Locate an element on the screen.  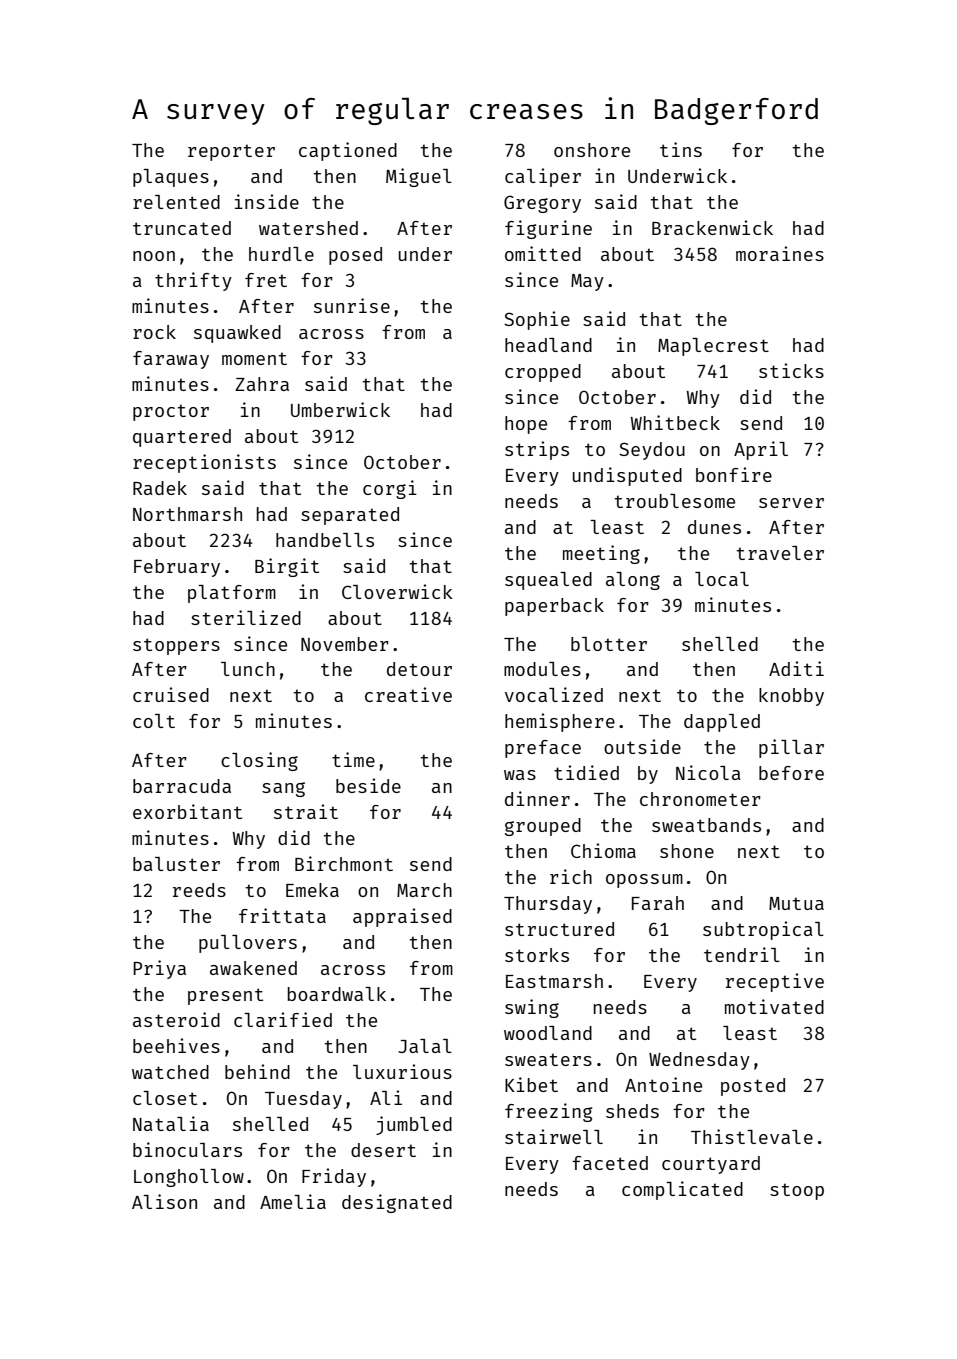
tins is located at coordinates (681, 149).
